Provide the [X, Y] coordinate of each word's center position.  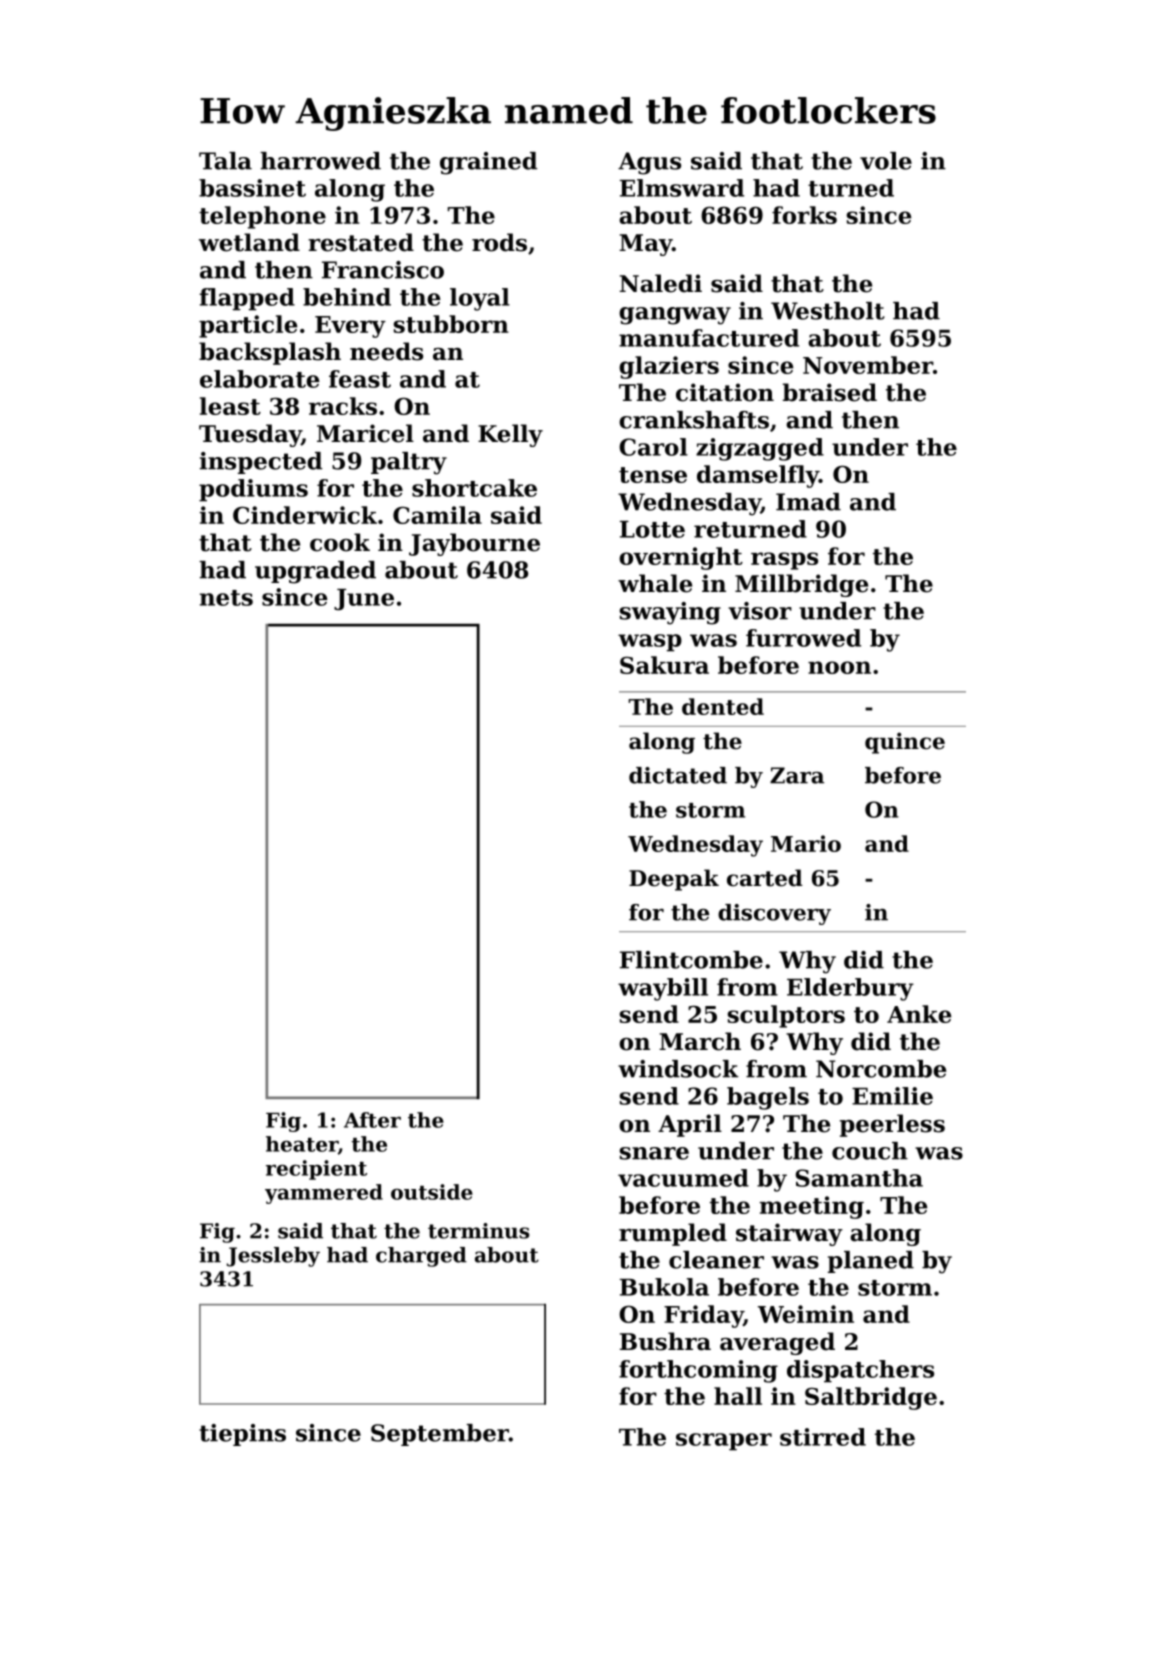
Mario [806, 843]
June [364, 600]
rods [499, 242]
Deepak [674, 880]
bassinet [252, 188]
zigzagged [760, 449]
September [440, 1435]
